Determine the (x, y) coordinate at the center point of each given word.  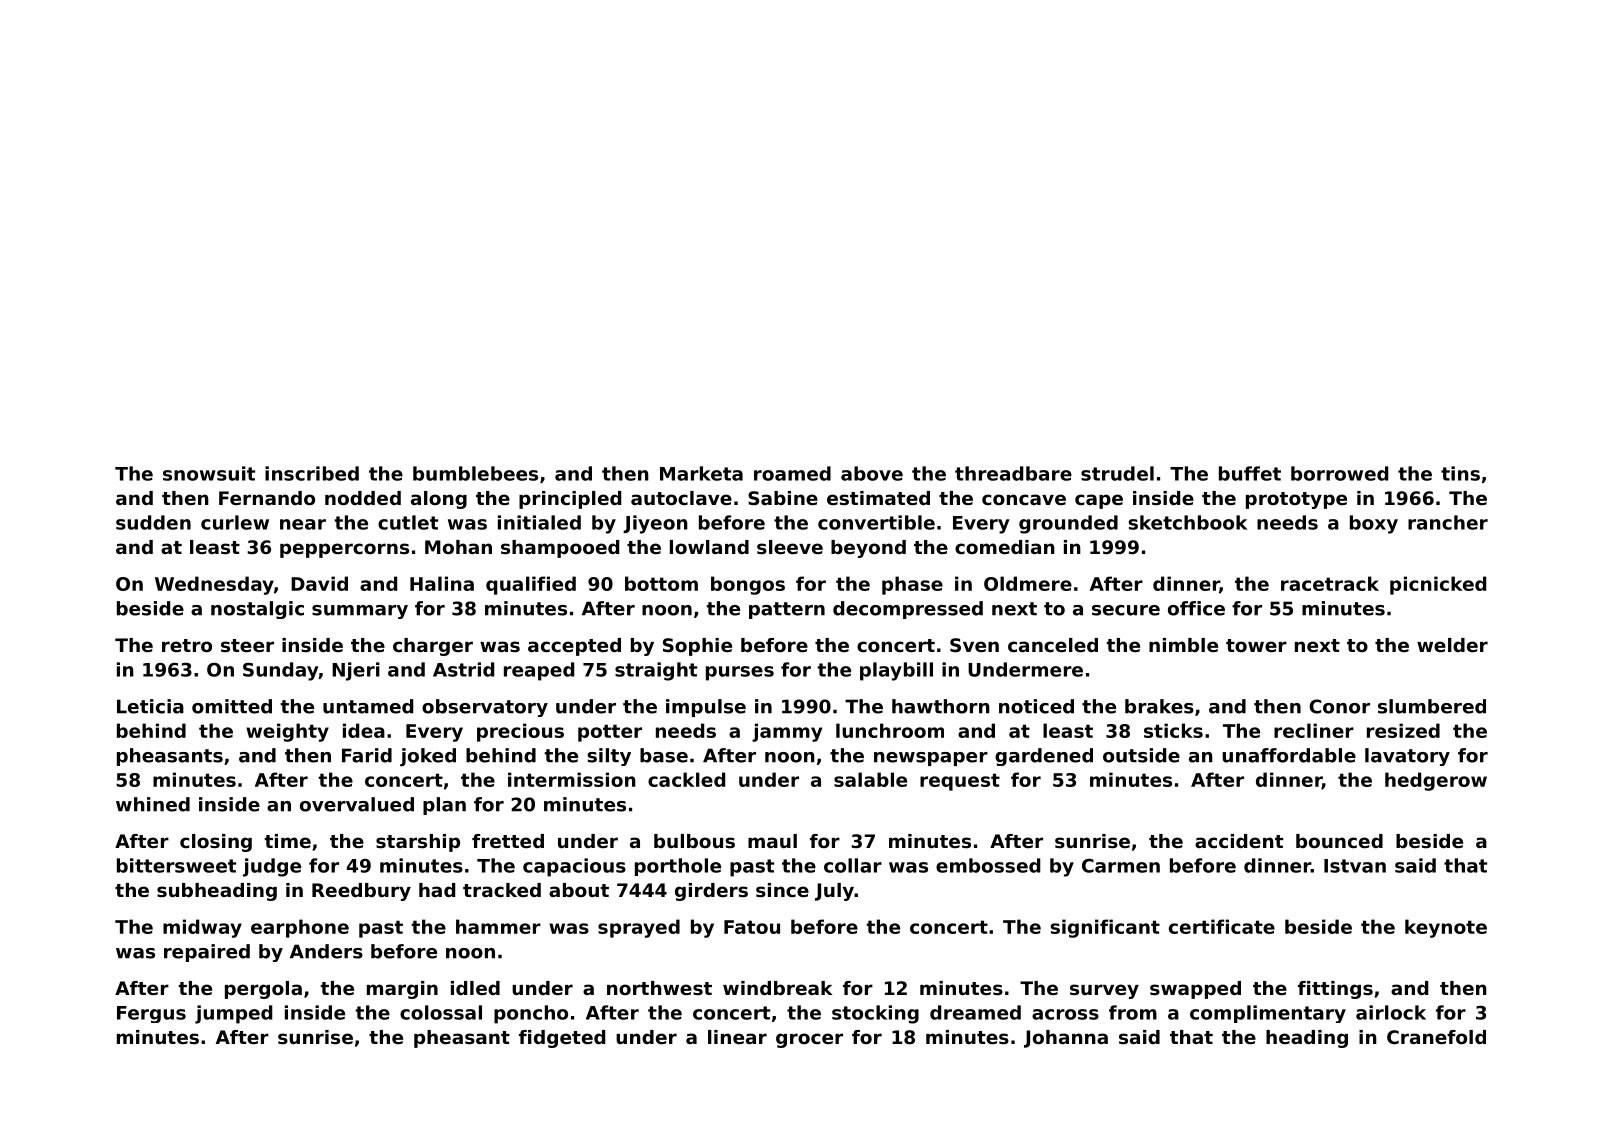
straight (656, 671)
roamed (792, 473)
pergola (263, 990)
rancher (1448, 522)
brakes (1159, 706)
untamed (368, 706)
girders (711, 892)
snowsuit (209, 473)
